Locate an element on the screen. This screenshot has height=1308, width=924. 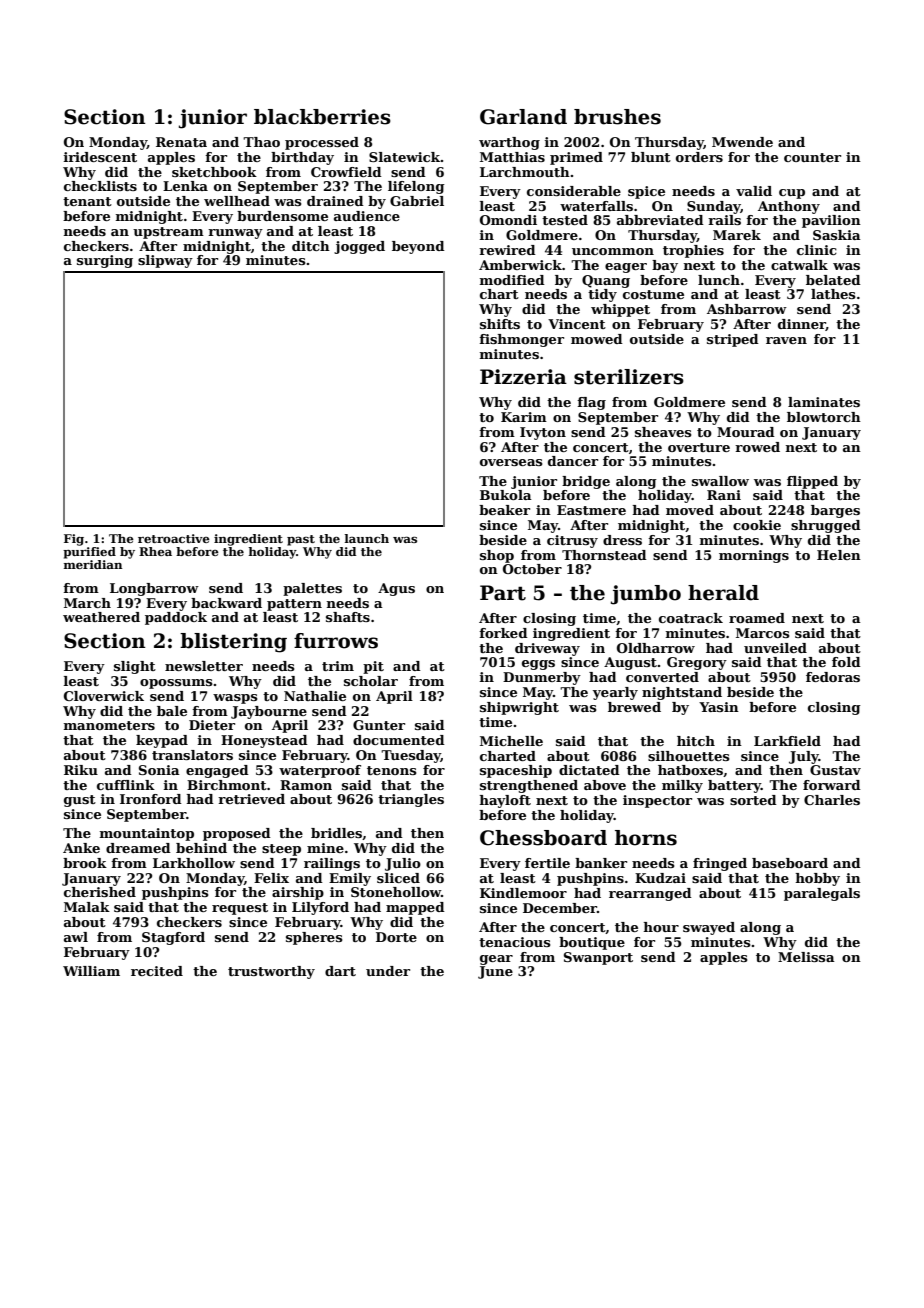
retroactive is located at coordinates (174, 538).
